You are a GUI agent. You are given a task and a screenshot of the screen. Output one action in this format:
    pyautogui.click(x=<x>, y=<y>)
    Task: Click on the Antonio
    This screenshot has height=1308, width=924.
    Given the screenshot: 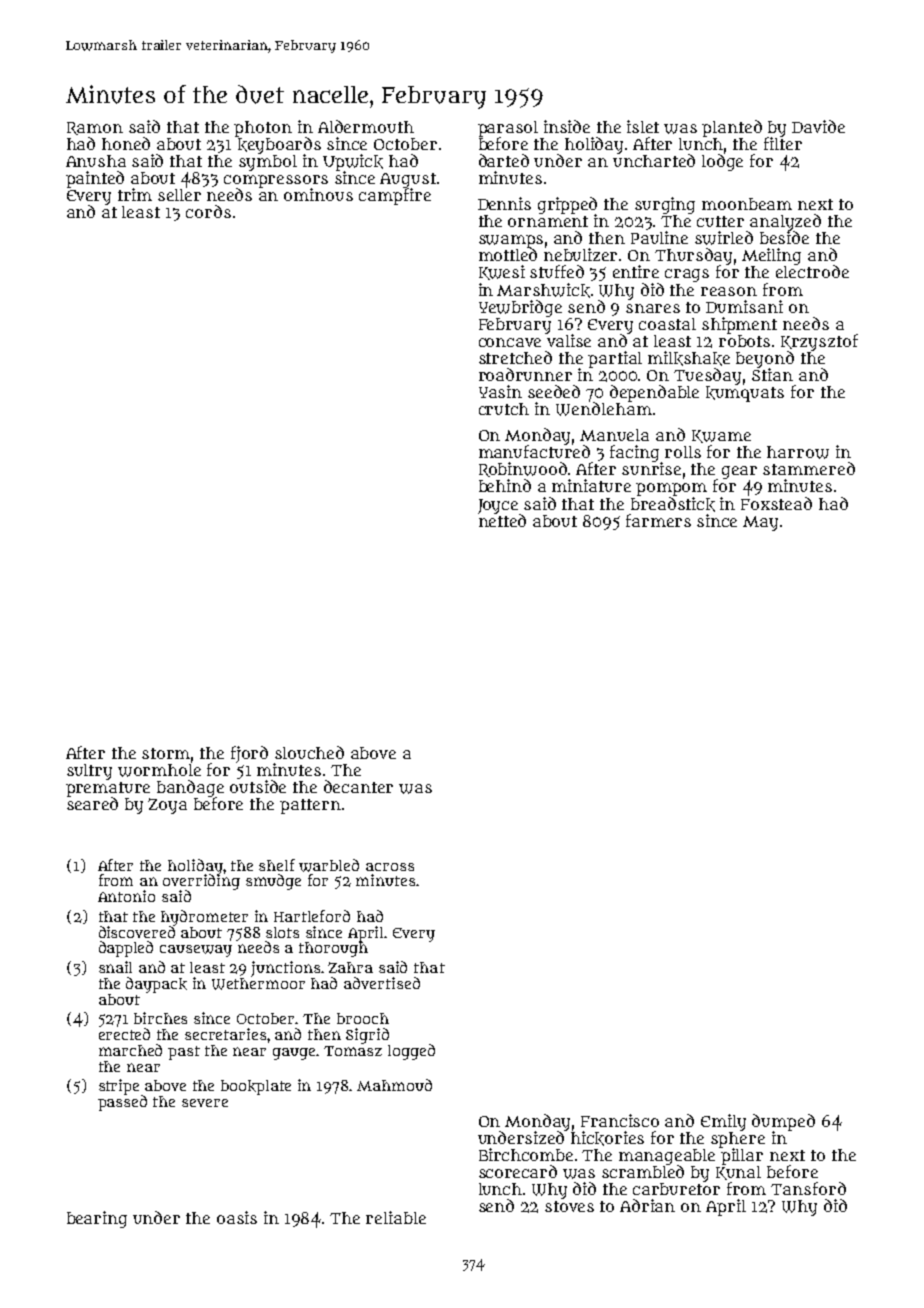 What is the action you would take?
    pyautogui.click(x=126, y=896)
